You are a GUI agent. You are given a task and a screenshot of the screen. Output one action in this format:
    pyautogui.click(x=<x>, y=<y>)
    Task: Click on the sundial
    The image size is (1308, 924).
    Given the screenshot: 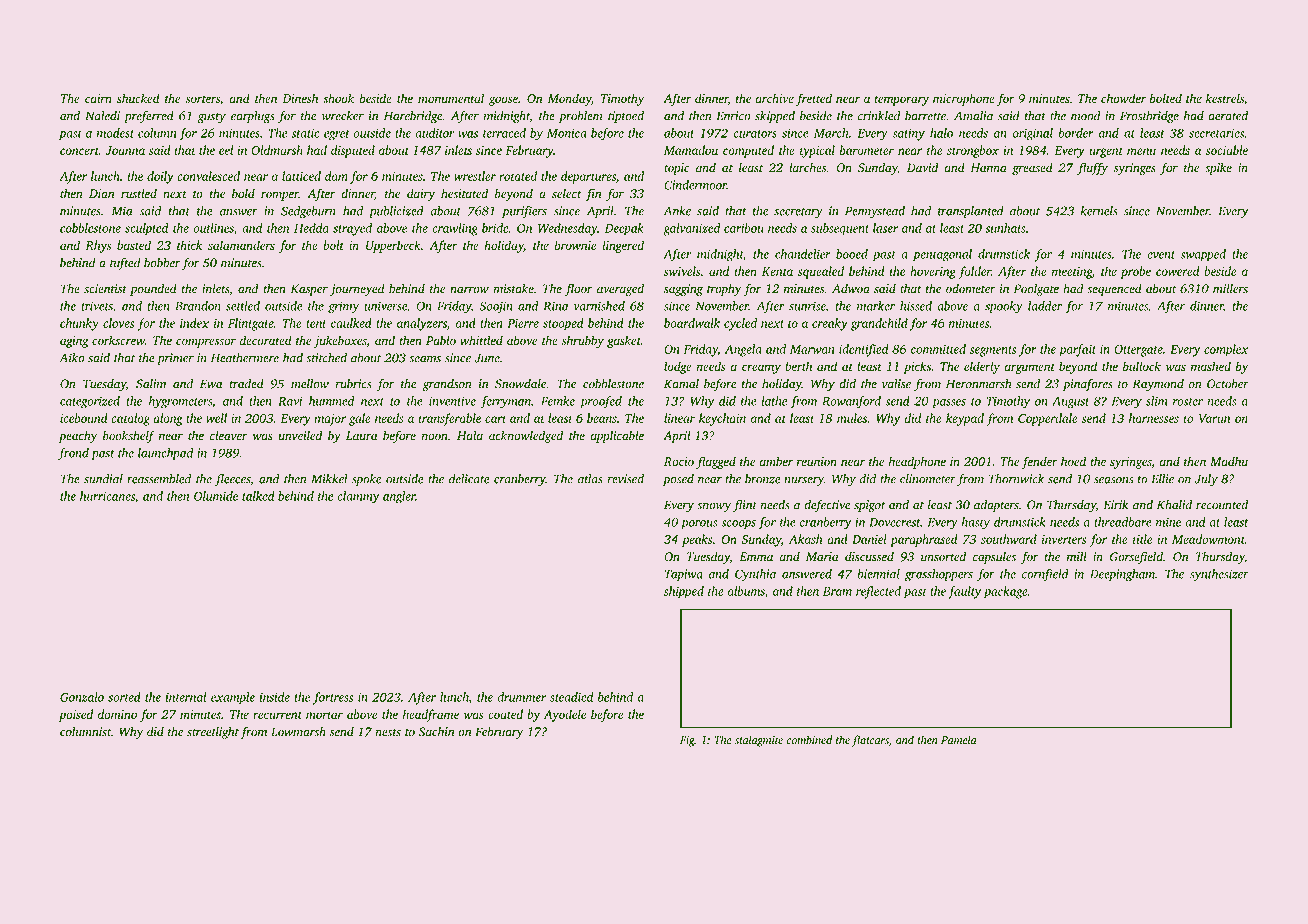 What is the action you would take?
    pyautogui.click(x=103, y=479)
